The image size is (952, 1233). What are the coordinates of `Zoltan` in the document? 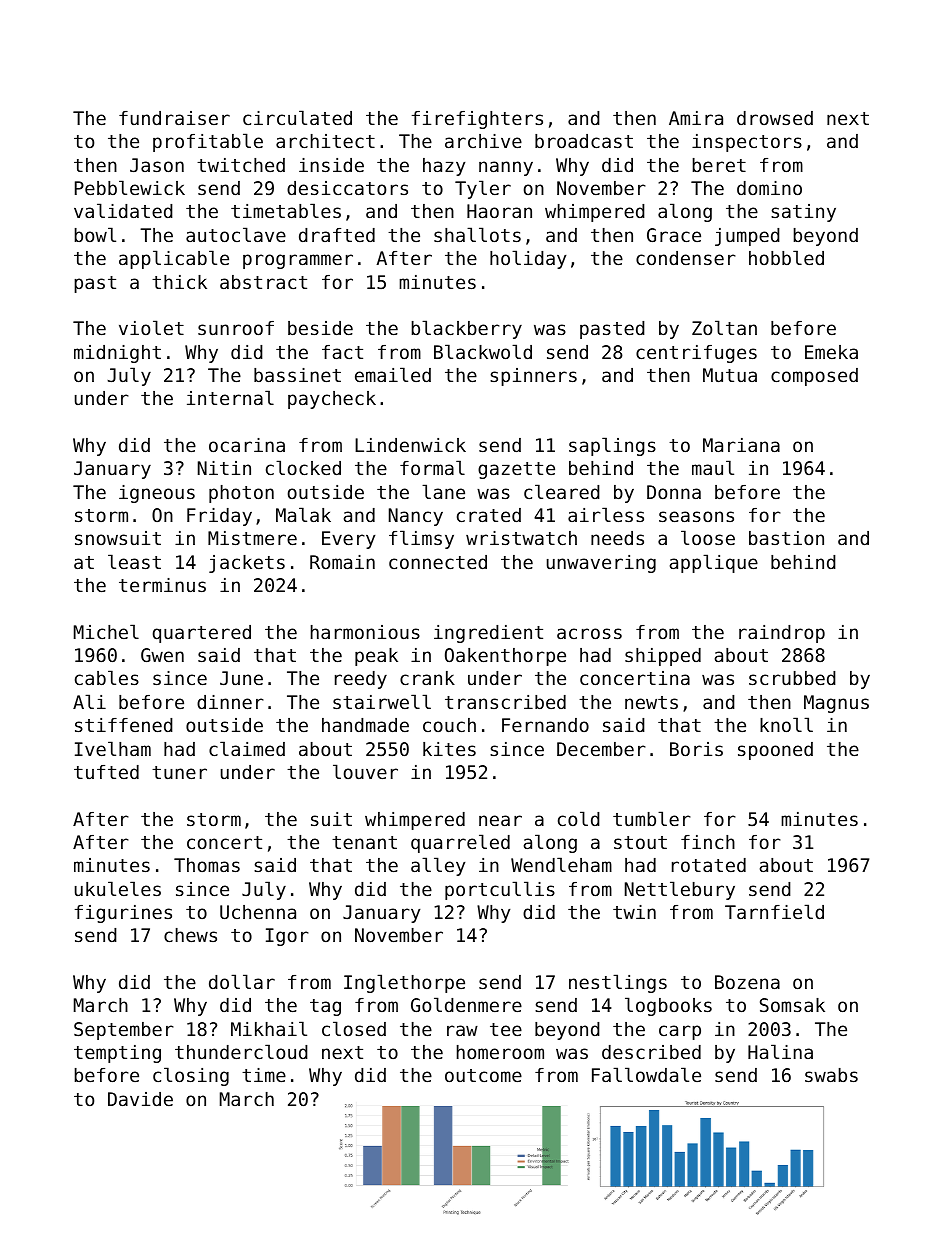 It's located at (724, 327).
